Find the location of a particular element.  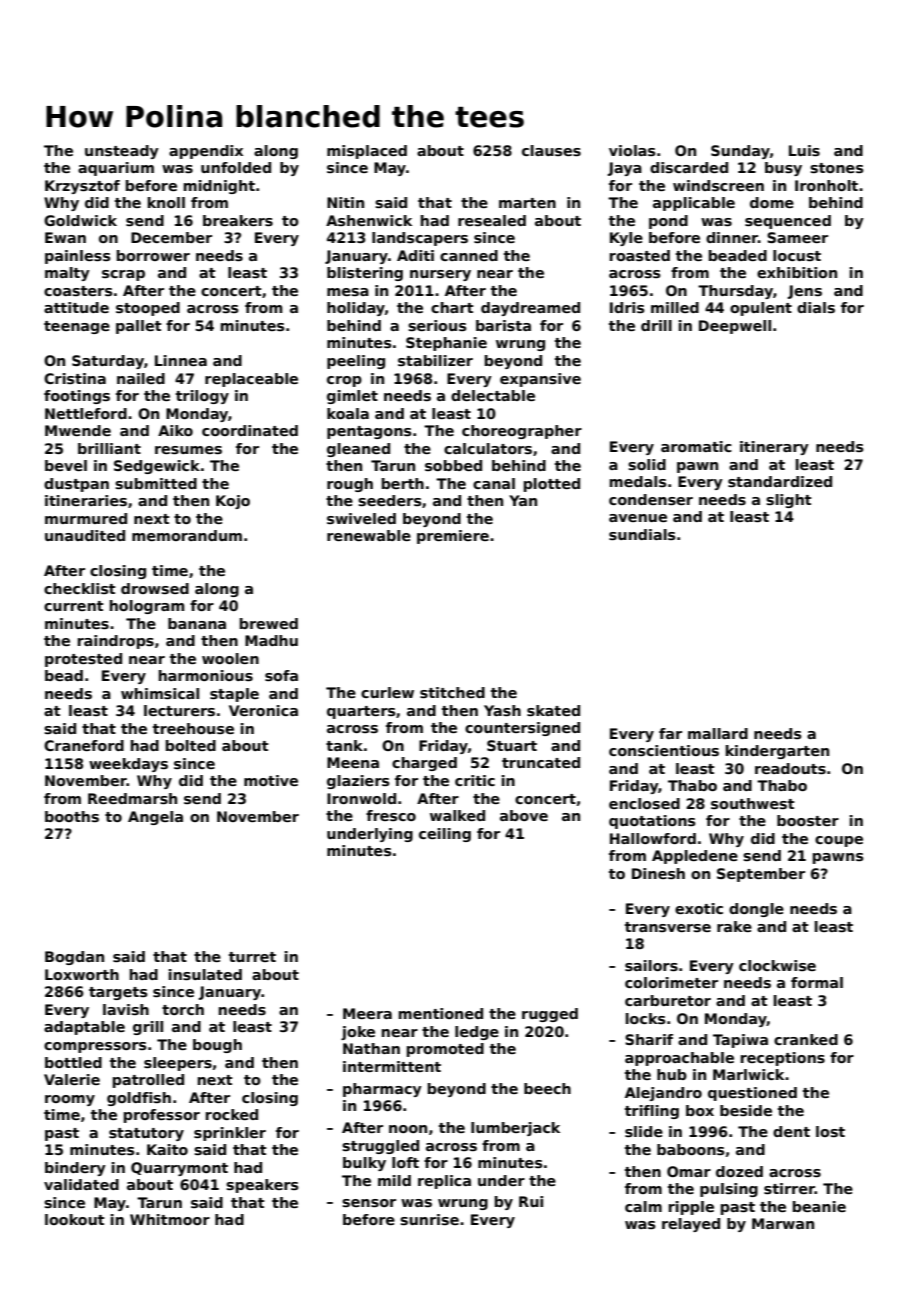

Rui is located at coordinates (531, 1201).
